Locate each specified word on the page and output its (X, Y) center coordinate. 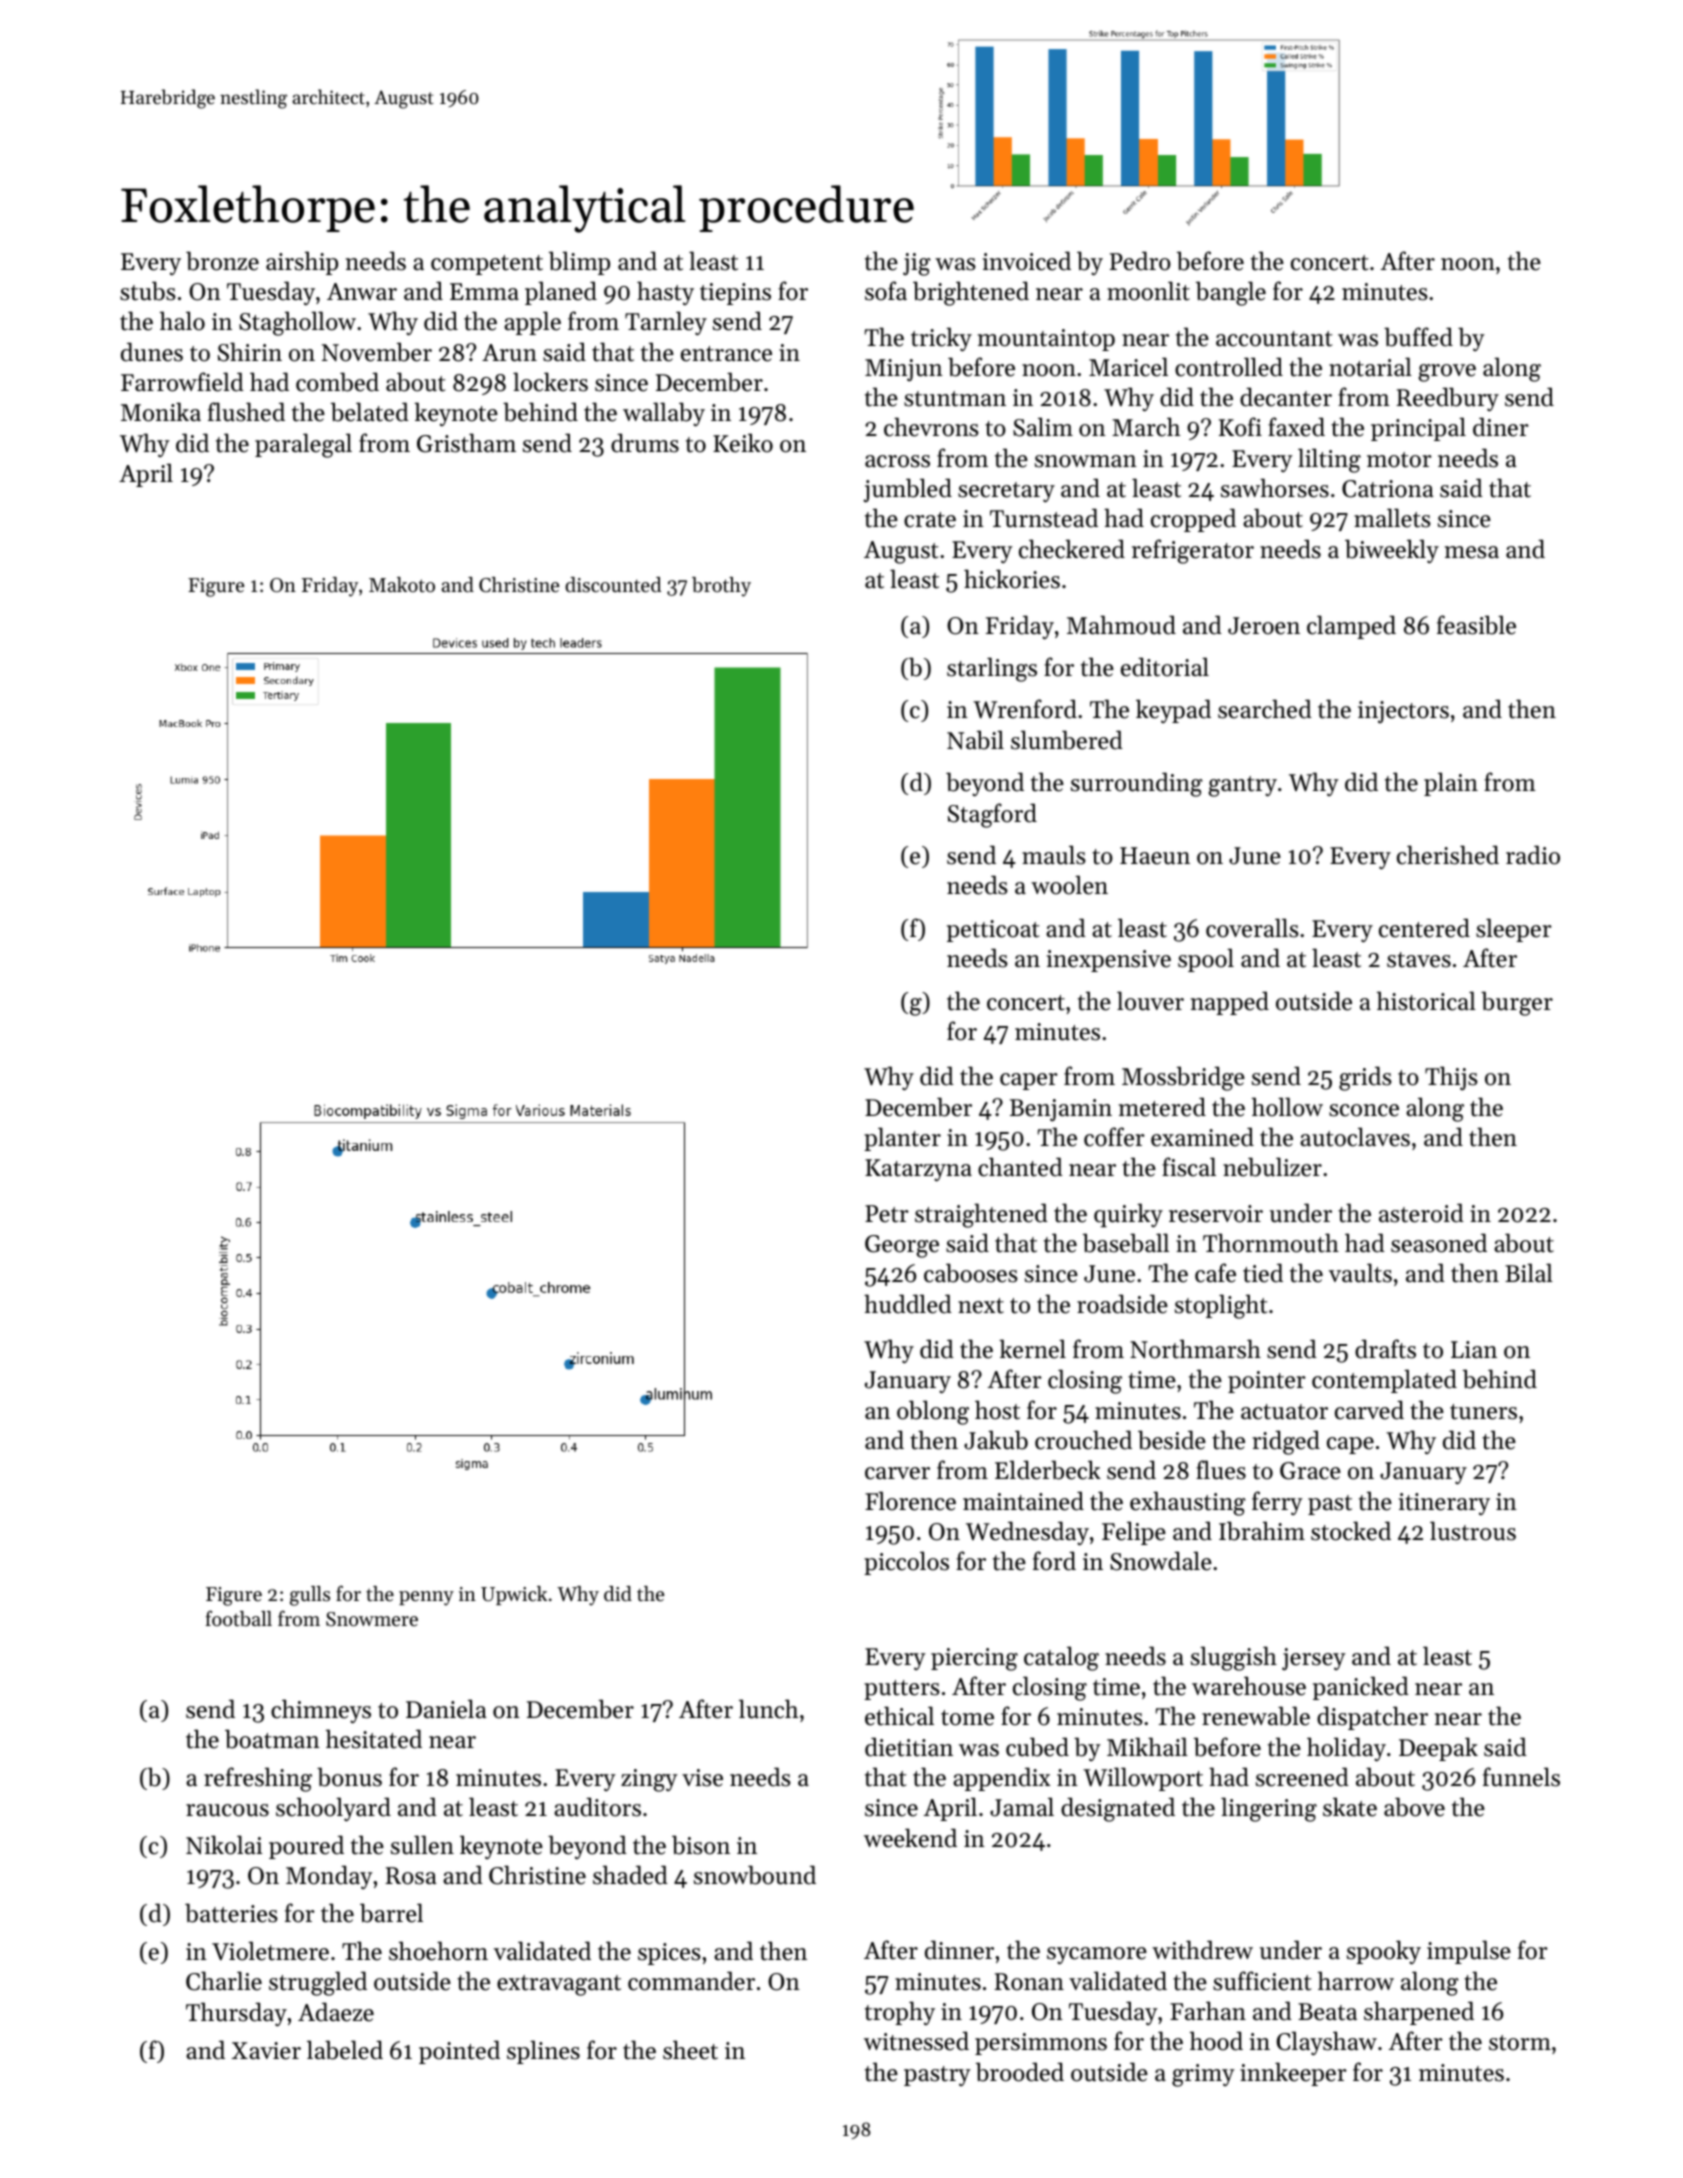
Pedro (1140, 261)
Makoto (402, 585)
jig (917, 264)
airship (302, 263)
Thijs (1451, 1078)
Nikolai (224, 1845)
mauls (1054, 855)
